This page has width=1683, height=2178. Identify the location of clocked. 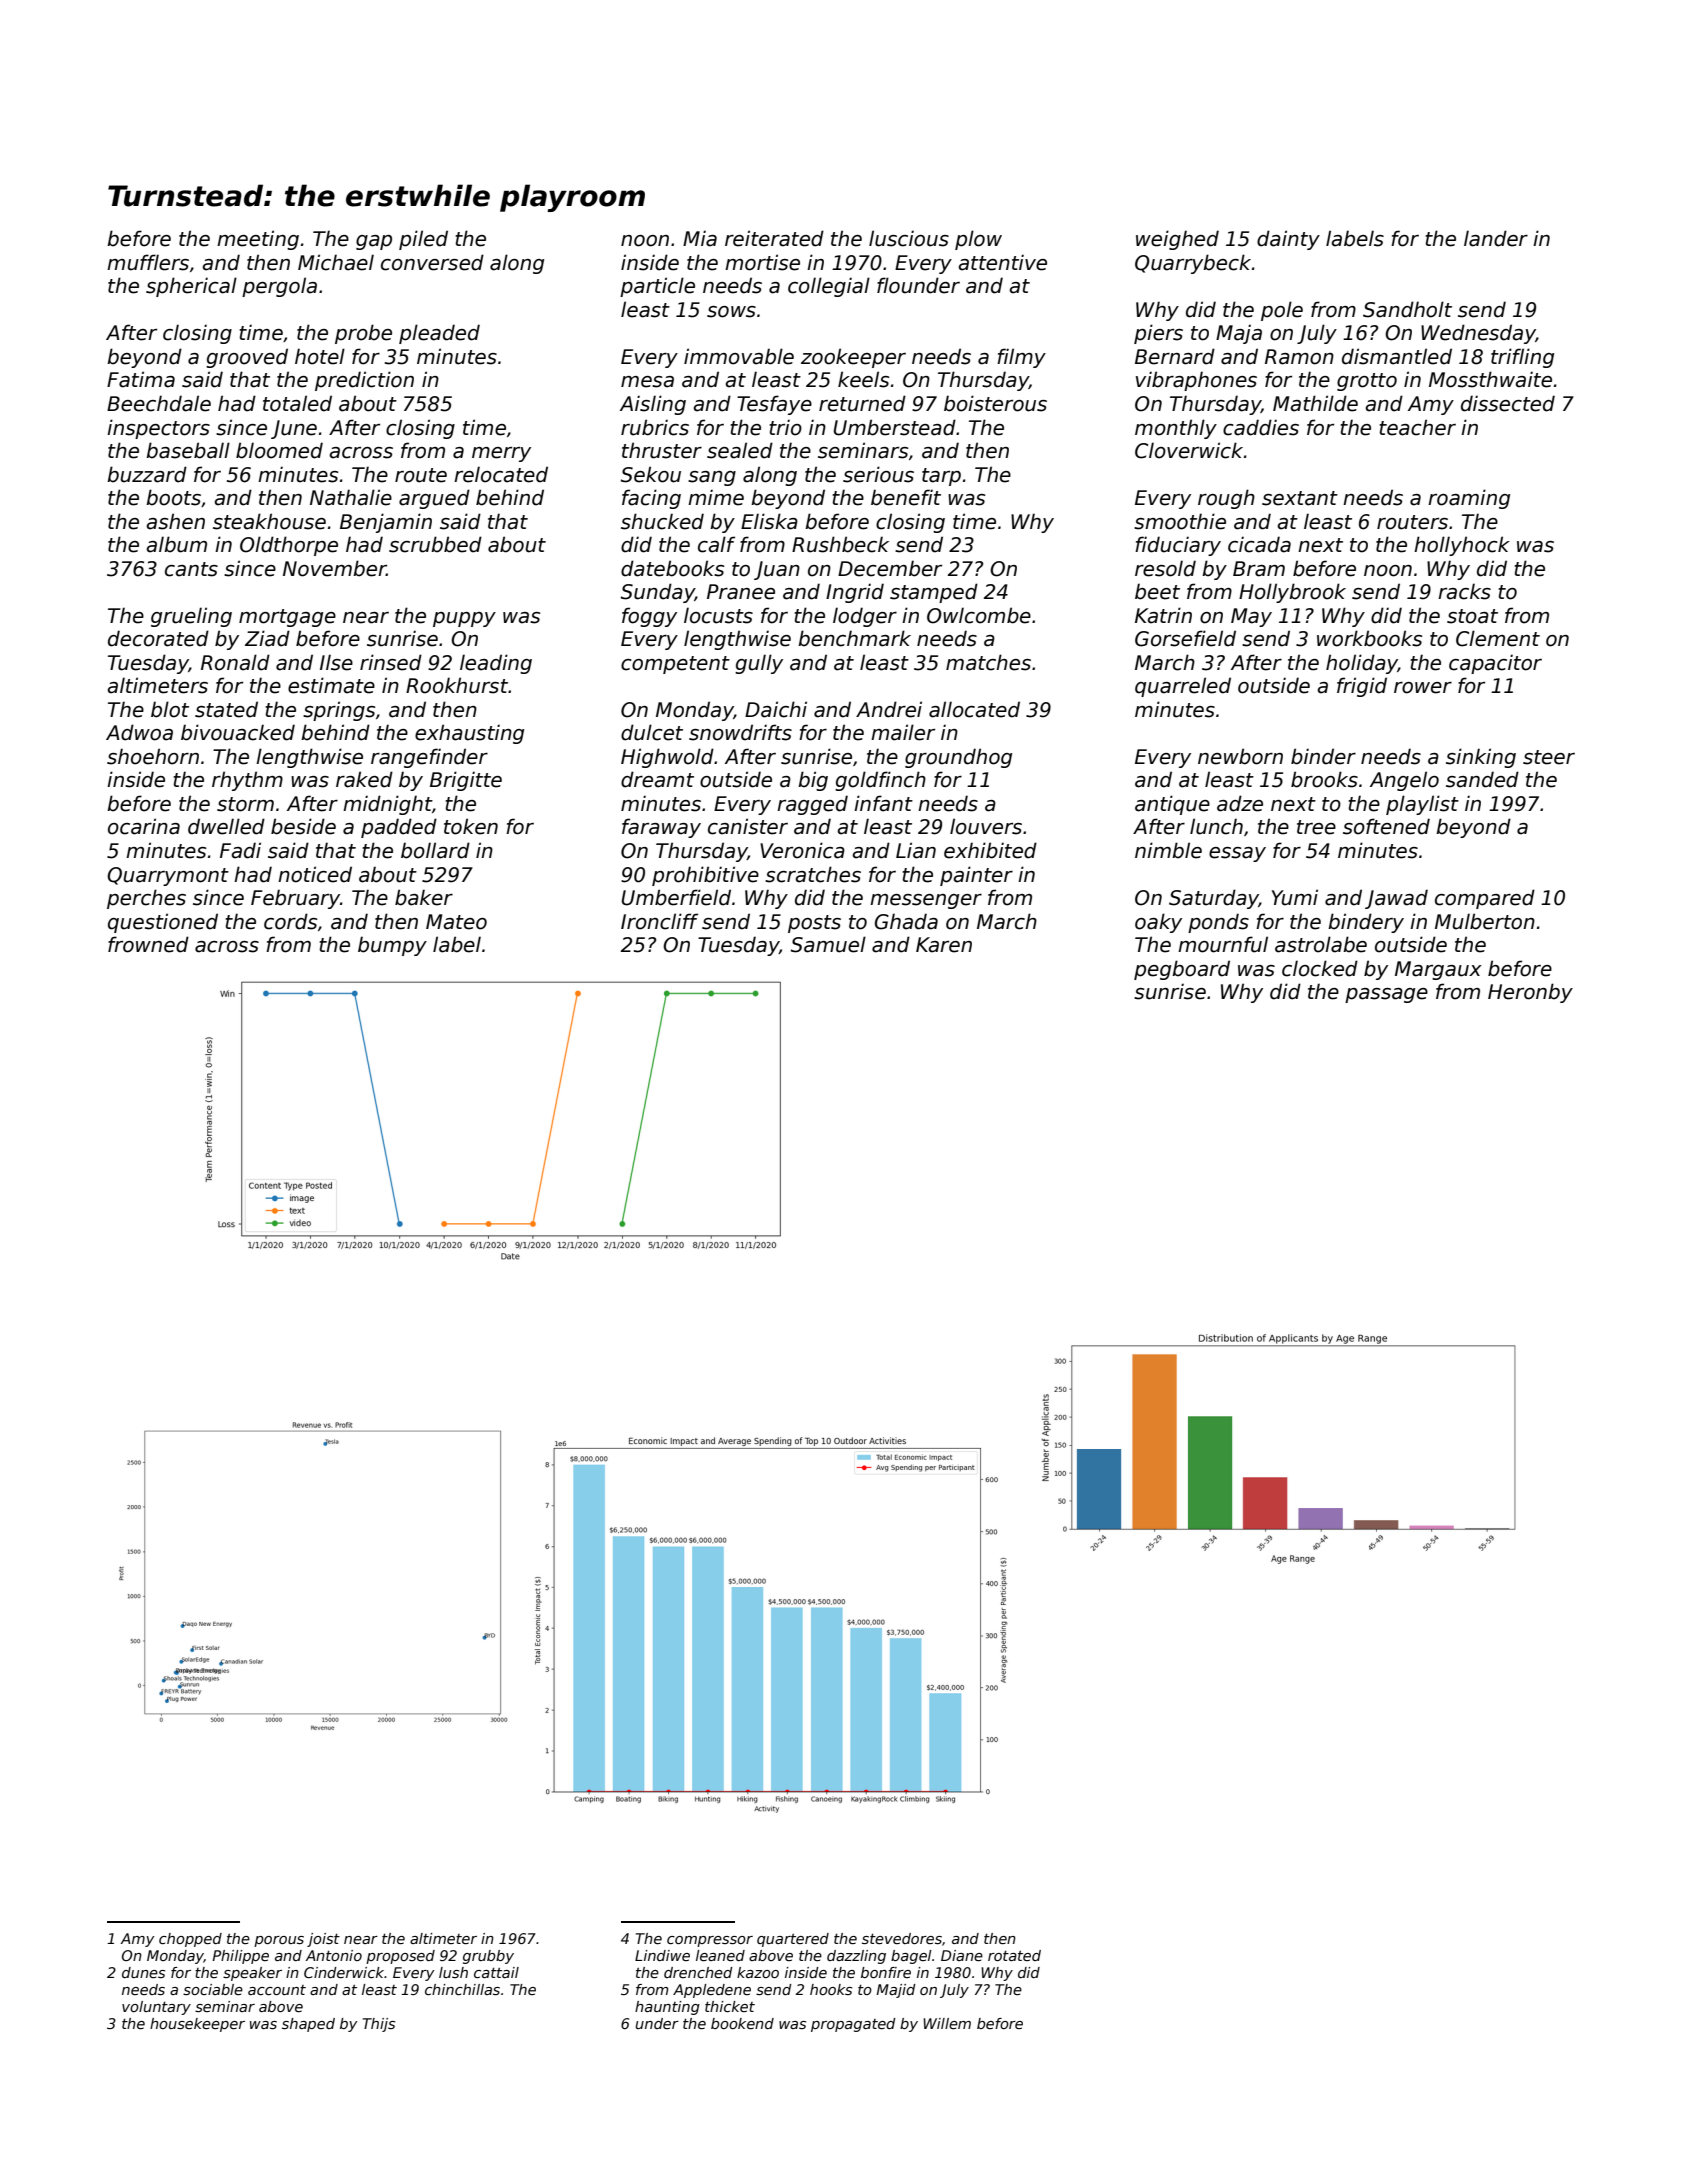
(1320, 968).
